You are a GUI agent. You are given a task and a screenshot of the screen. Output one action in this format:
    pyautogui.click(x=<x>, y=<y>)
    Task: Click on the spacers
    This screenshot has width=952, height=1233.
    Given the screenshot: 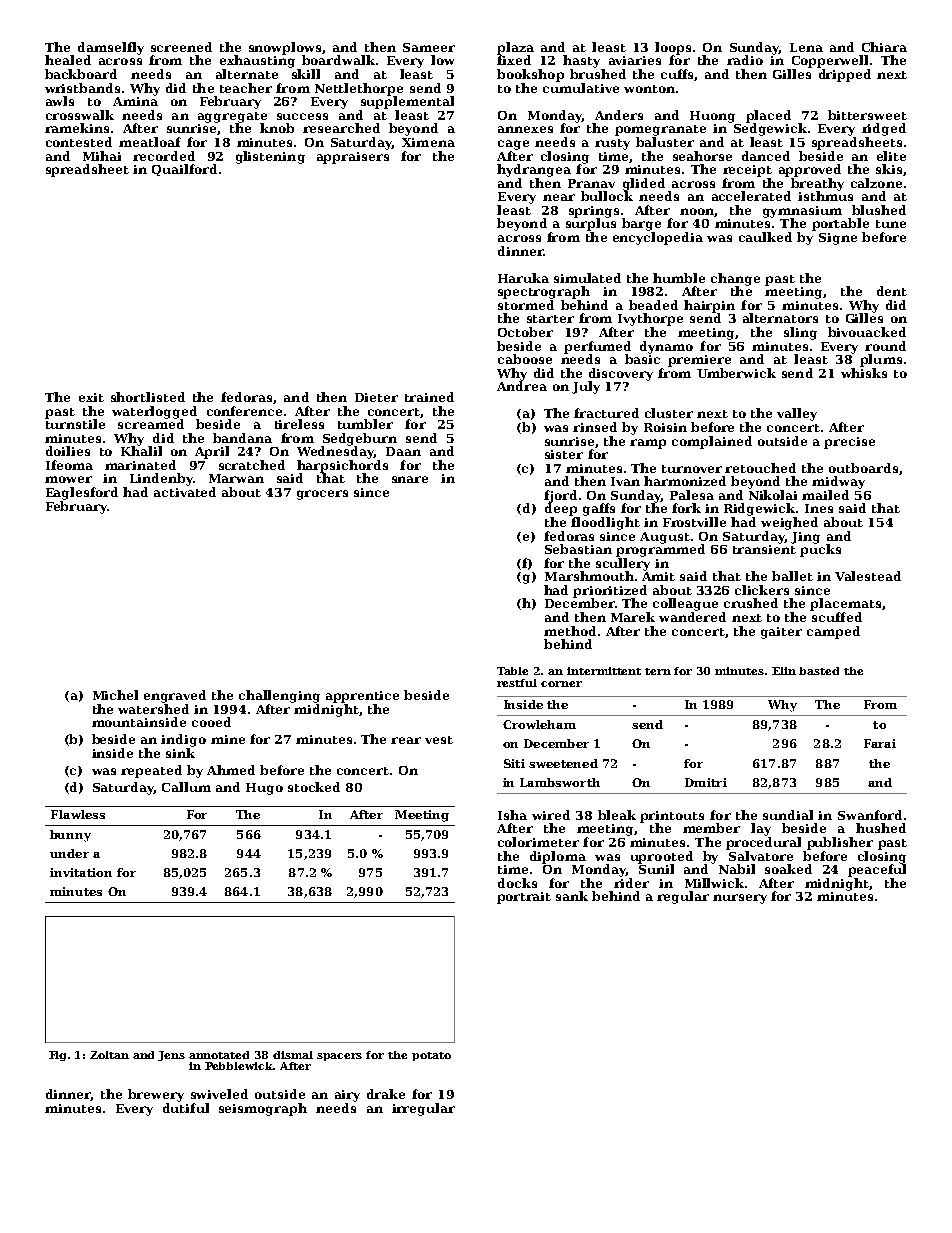 What is the action you would take?
    pyautogui.click(x=339, y=1057)
